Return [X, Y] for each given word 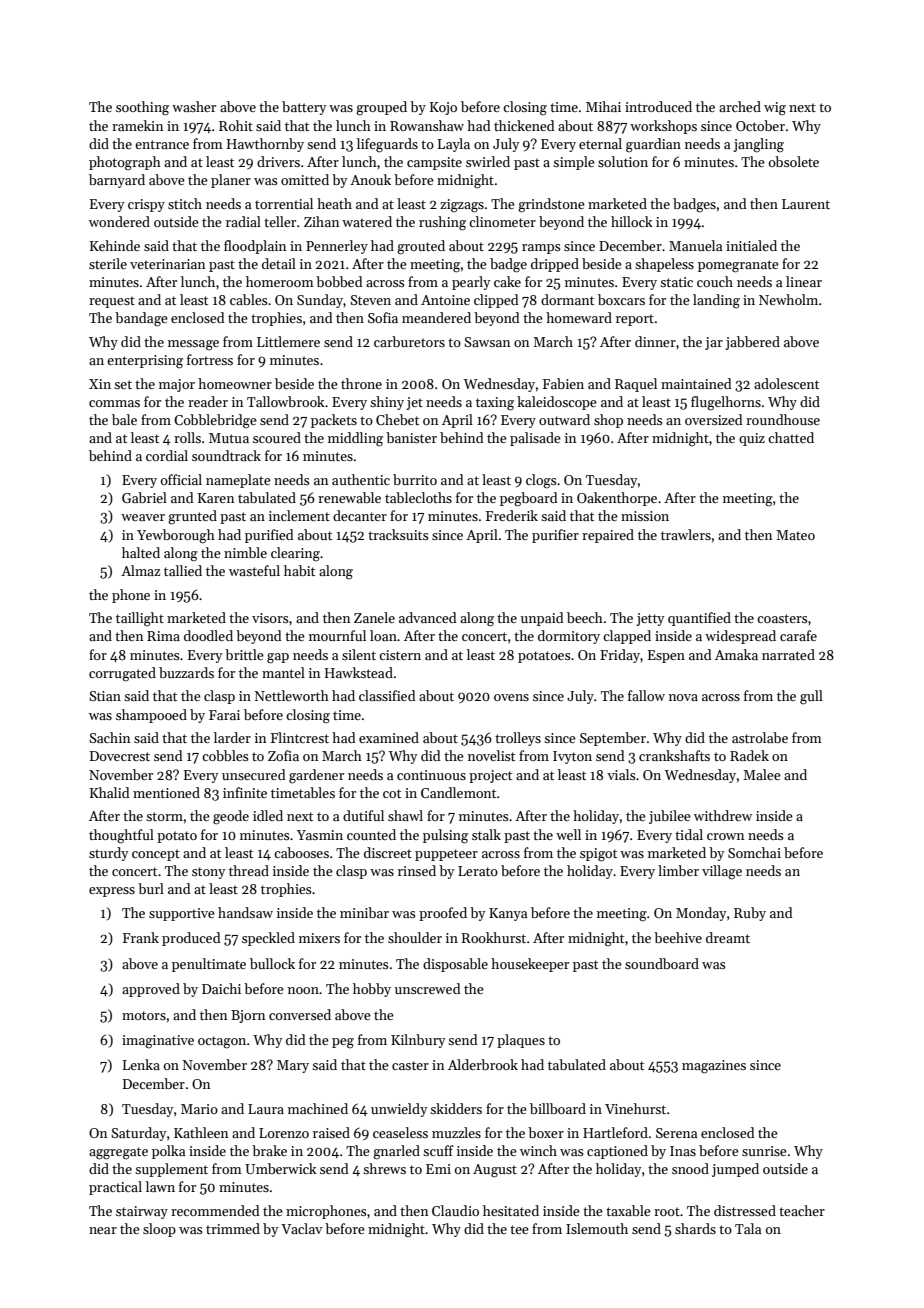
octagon [222, 1042]
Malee [762, 774]
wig [775, 109]
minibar [364, 912]
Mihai [603, 106]
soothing [142, 108]
